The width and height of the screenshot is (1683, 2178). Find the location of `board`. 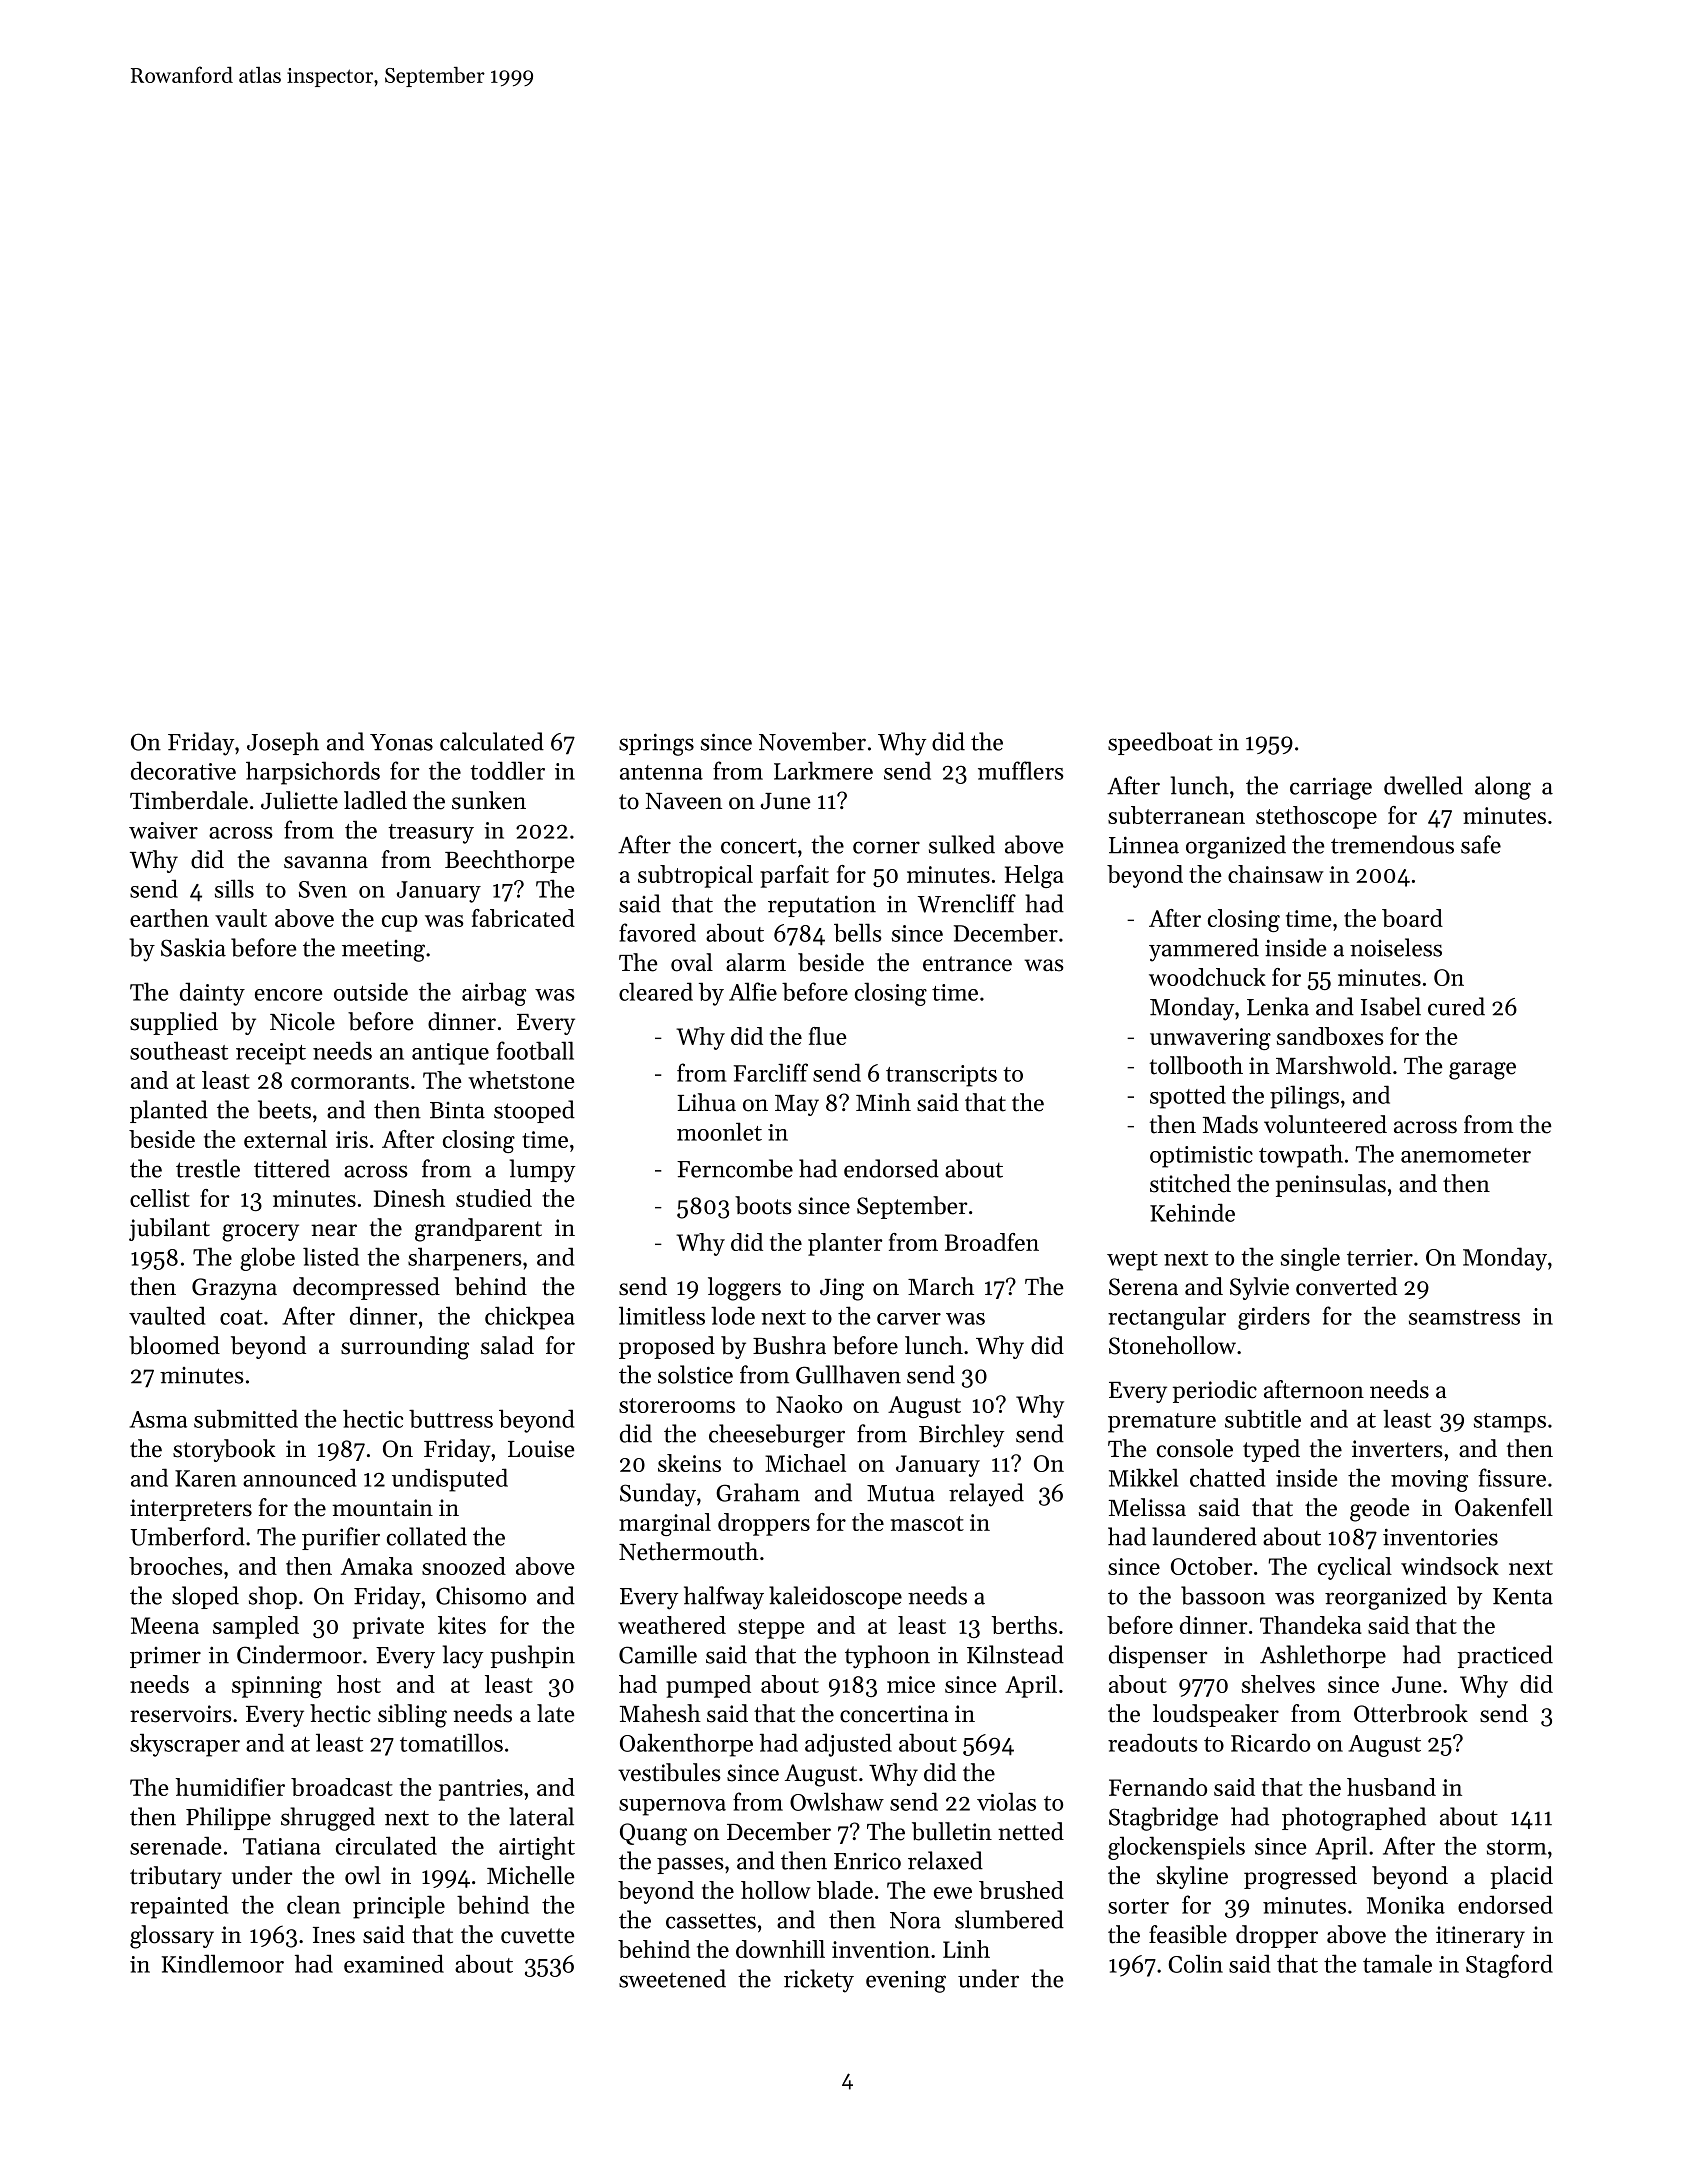

board is located at coordinates (1412, 918).
